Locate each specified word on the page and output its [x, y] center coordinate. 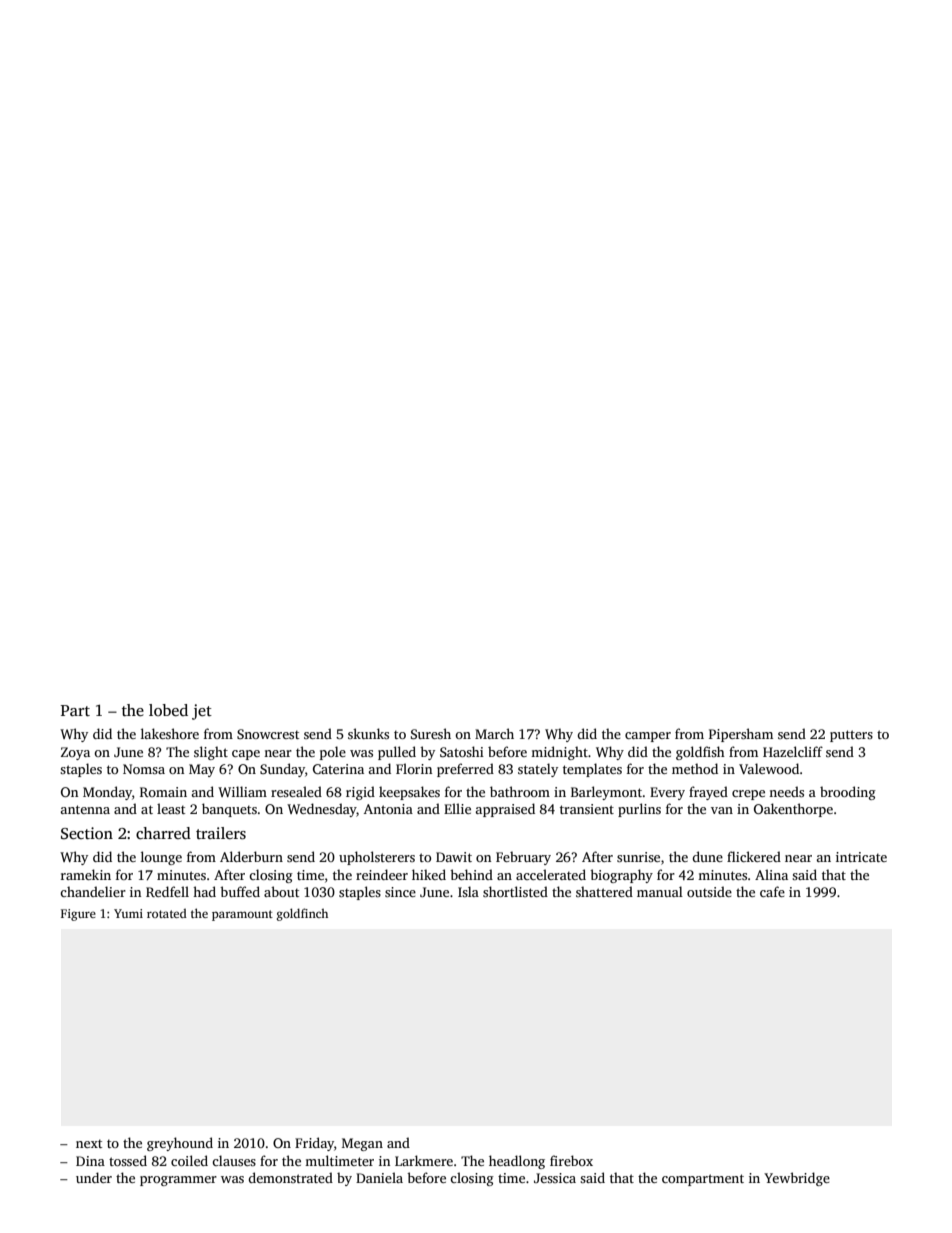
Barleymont [606, 793]
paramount [242, 915]
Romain [163, 792]
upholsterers [377, 858]
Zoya [75, 753]
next [89, 1143]
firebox [571, 1160]
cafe [772, 891]
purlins [639, 810]
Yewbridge [797, 1179]
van [722, 810]
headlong [517, 1162]
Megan [362, 1144]
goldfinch [302, 914]
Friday [314, 1144]
